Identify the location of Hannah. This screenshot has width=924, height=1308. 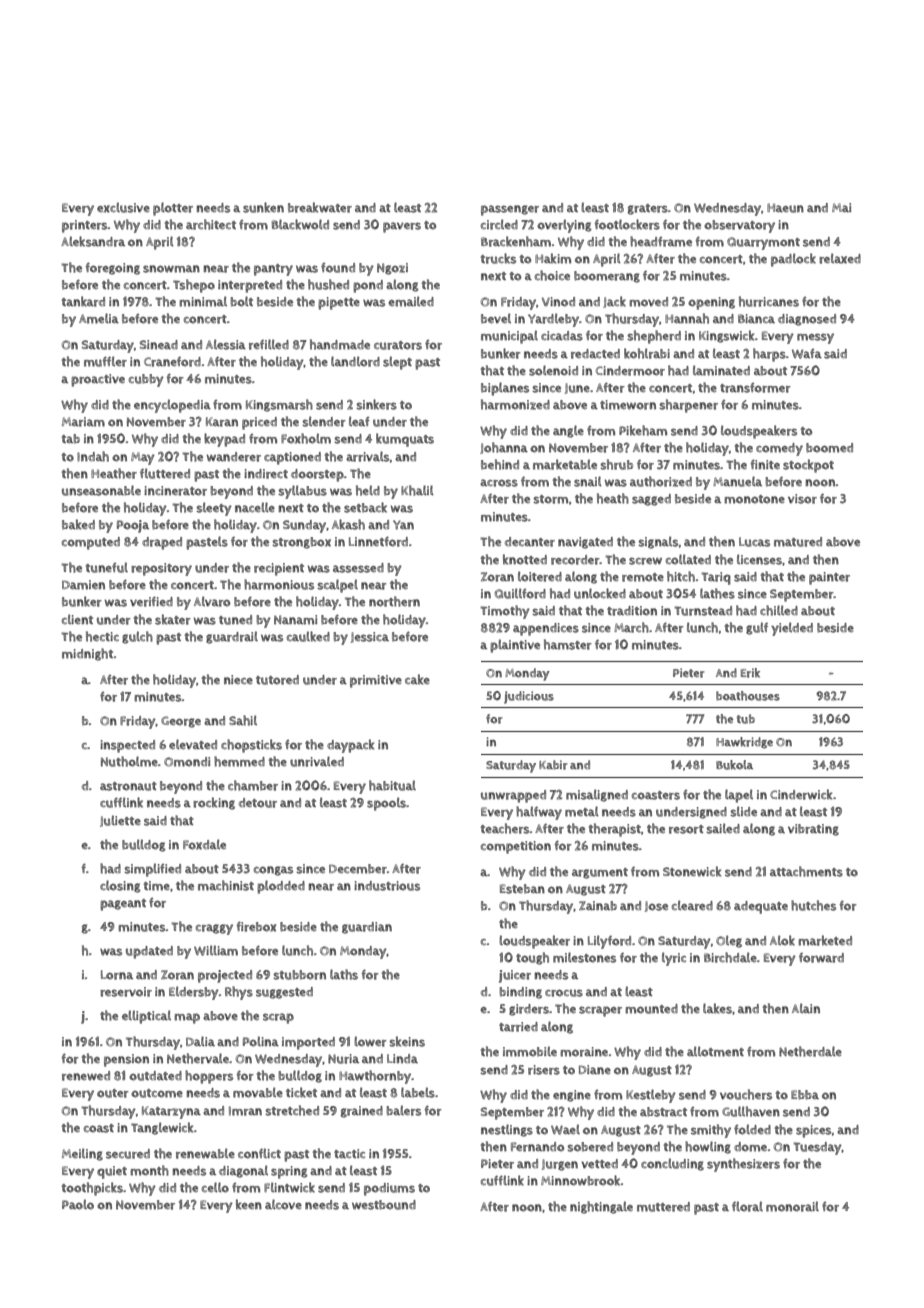
(687, 318).
